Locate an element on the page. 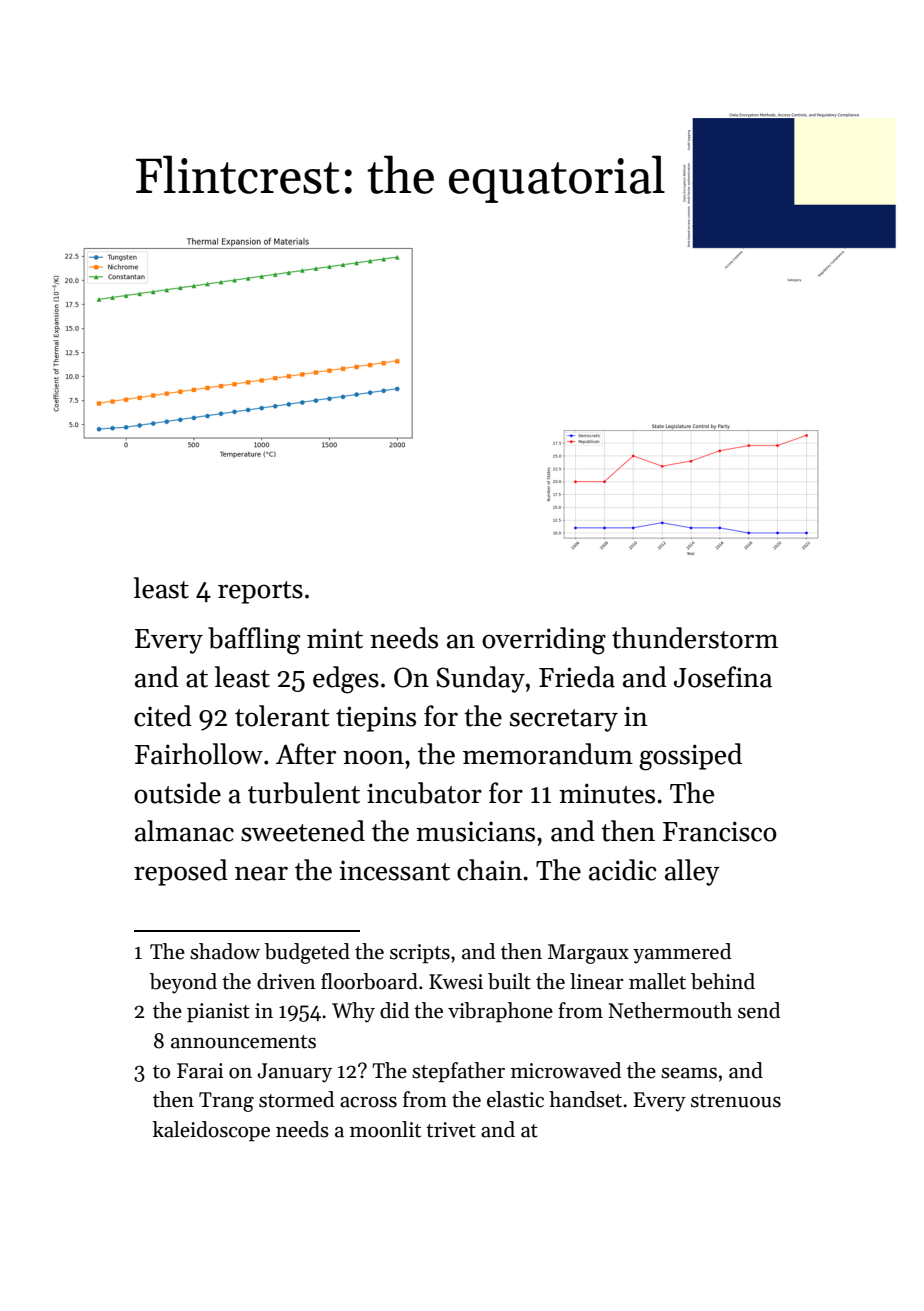 The height and width of the document is (1311, 924). kaleidoscope is located at coordinates (211, 1131).
